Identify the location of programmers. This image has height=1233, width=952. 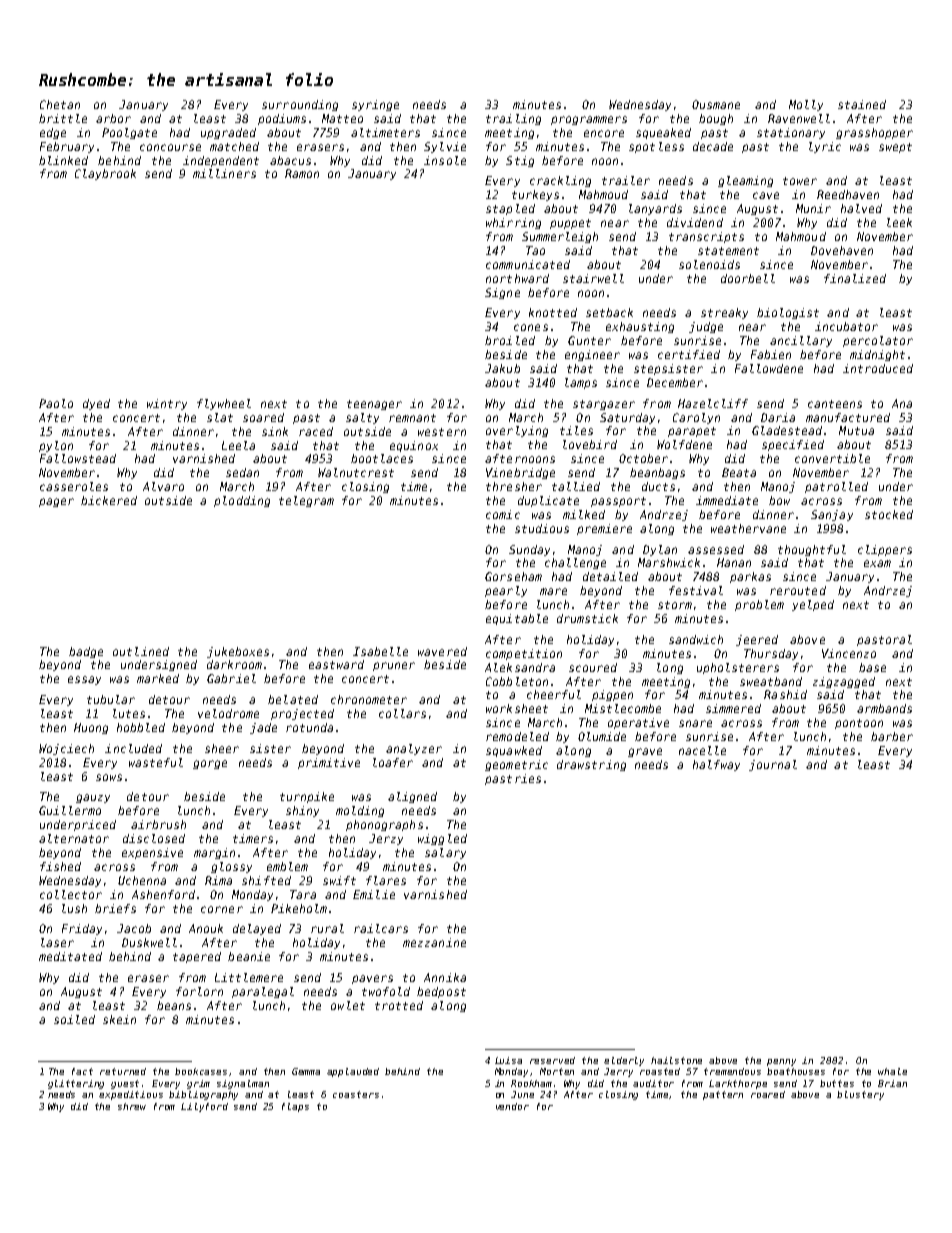
(589, 120).
